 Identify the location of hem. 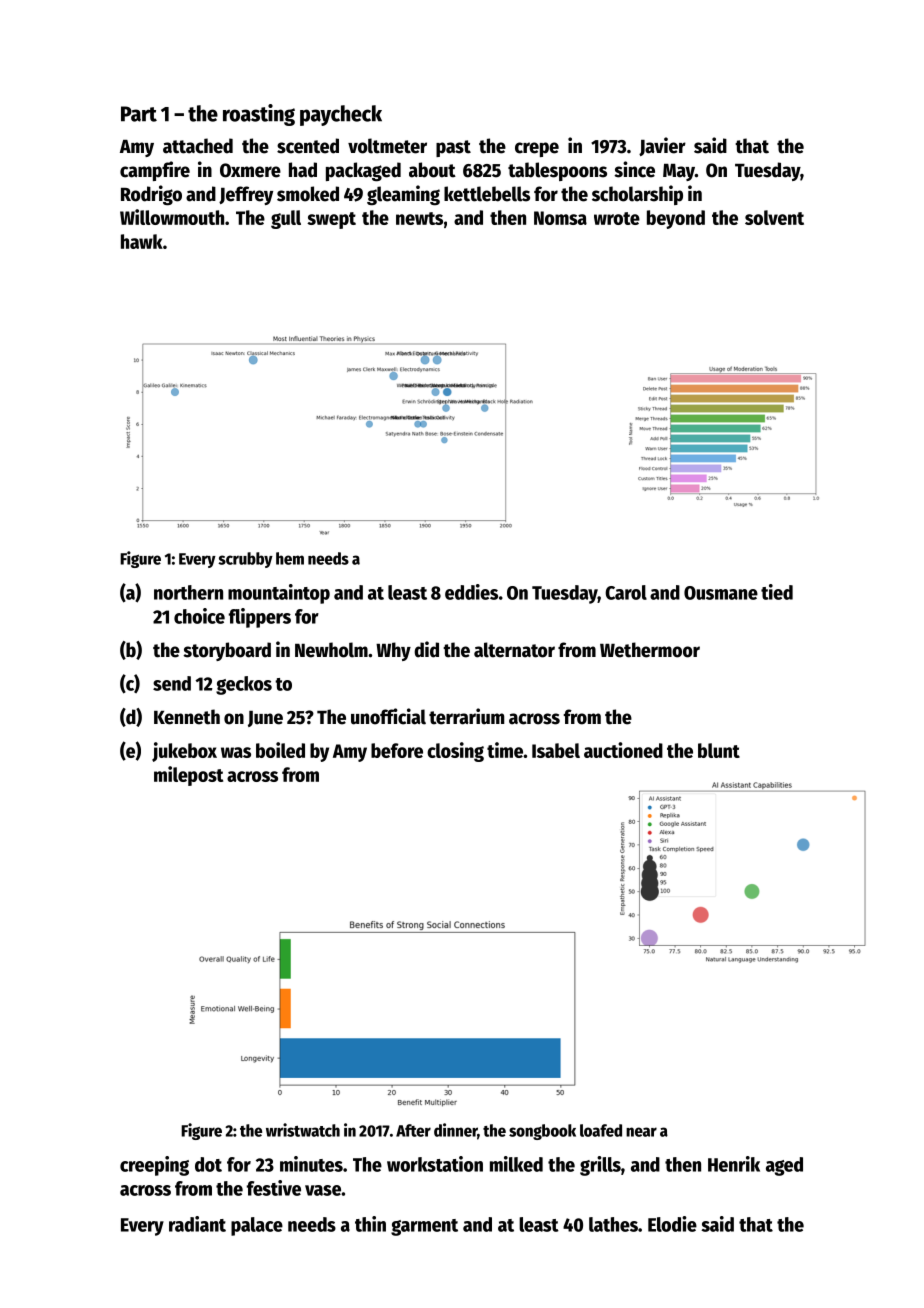
(290, 558).
